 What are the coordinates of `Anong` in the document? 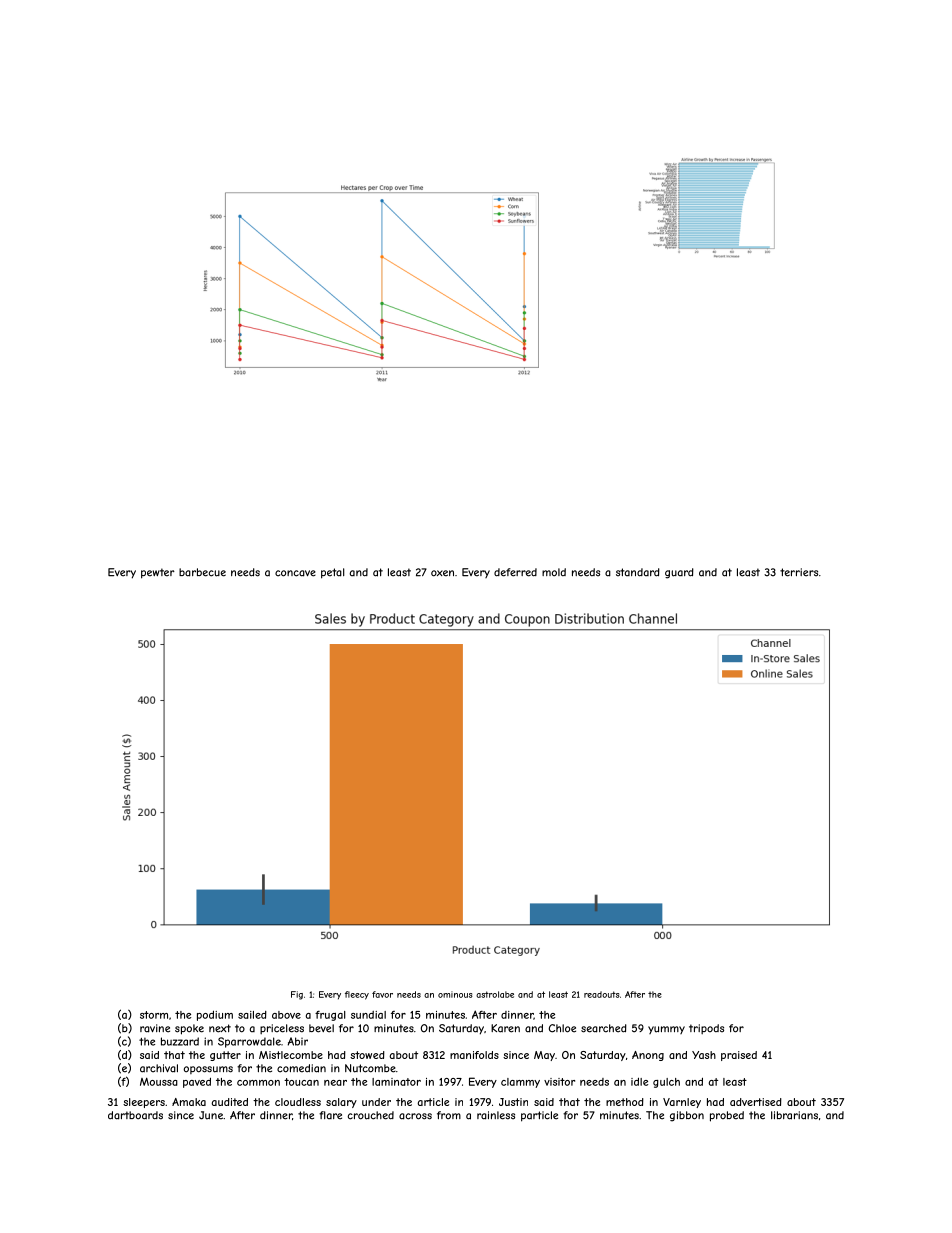 It's located at (648, 1056).
